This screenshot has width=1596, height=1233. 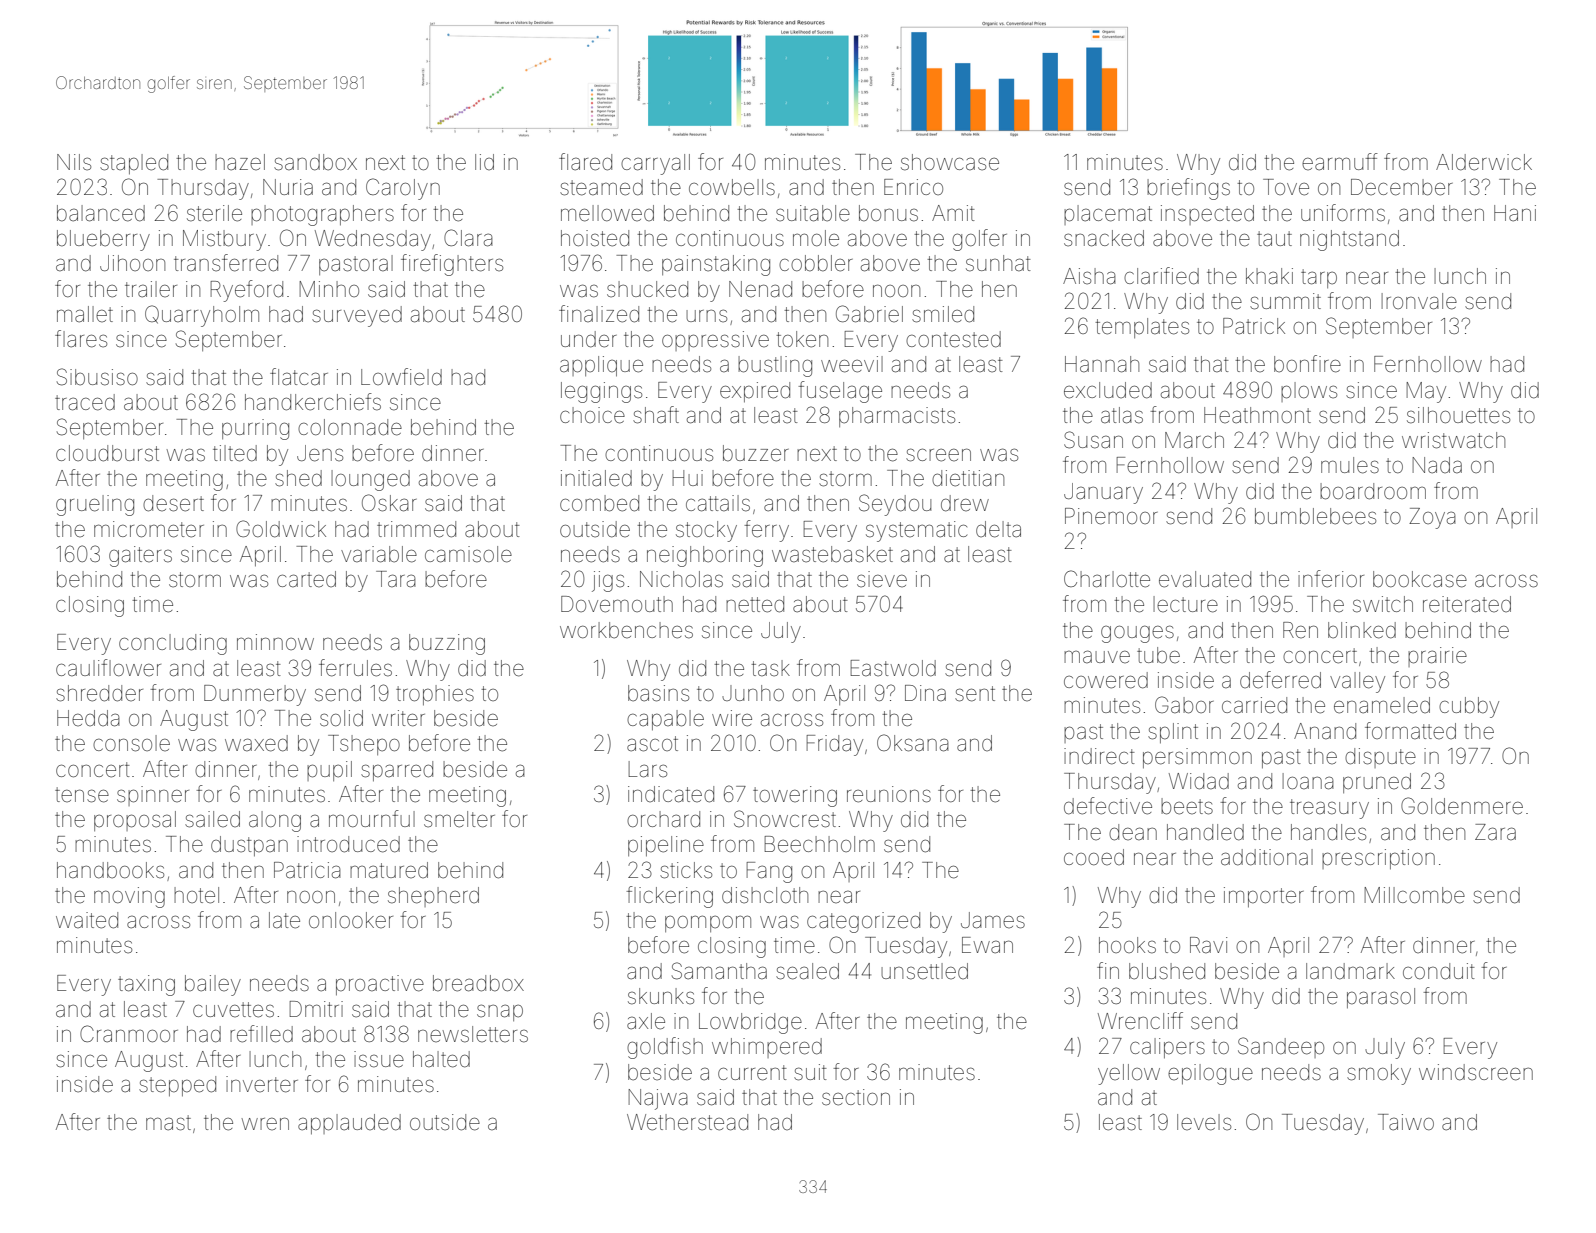 I want to click on netted, so click(x=755, y=604).
